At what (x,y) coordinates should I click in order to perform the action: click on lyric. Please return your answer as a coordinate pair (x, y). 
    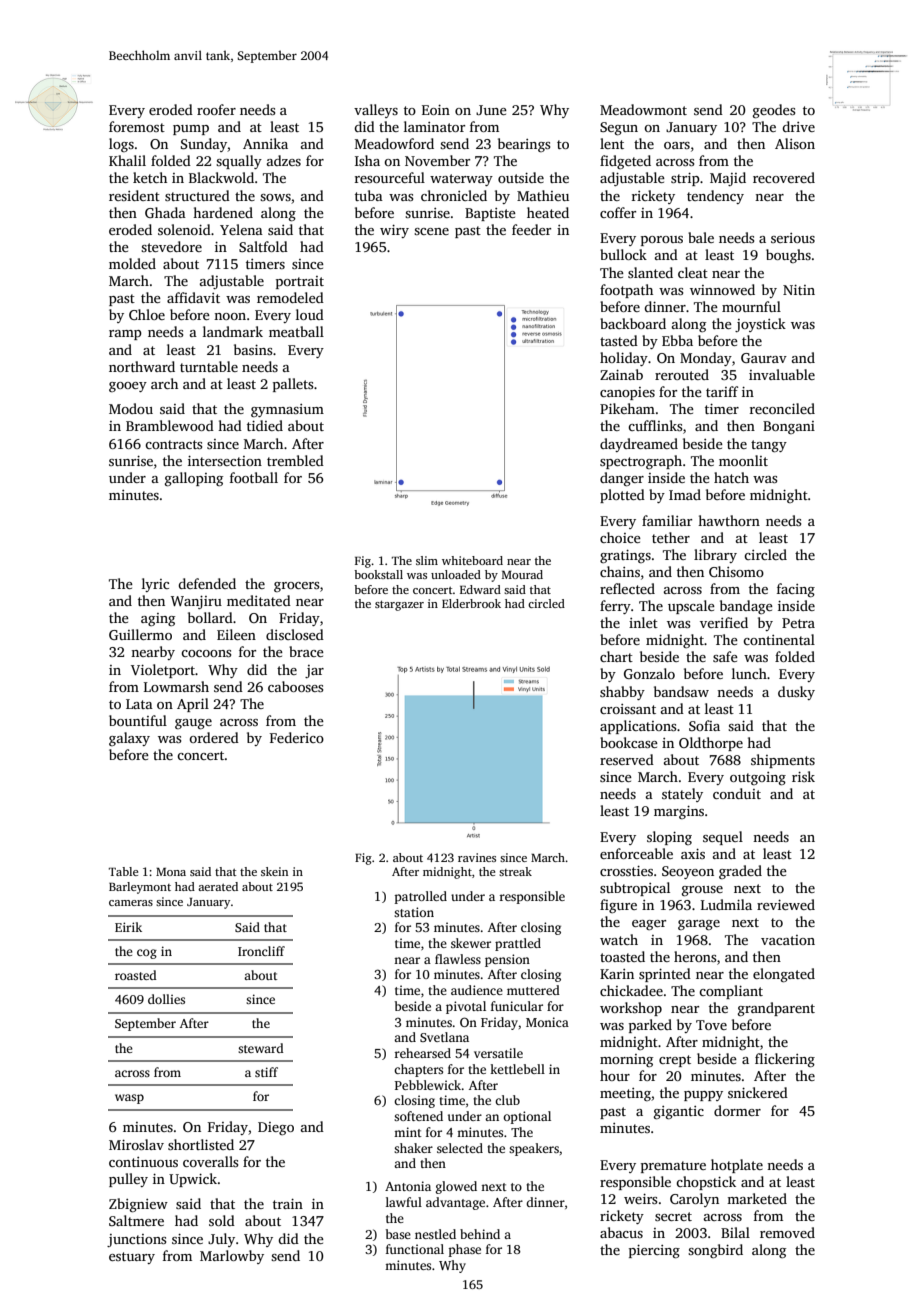
    Looking at the image, I should click on (155, 585).
